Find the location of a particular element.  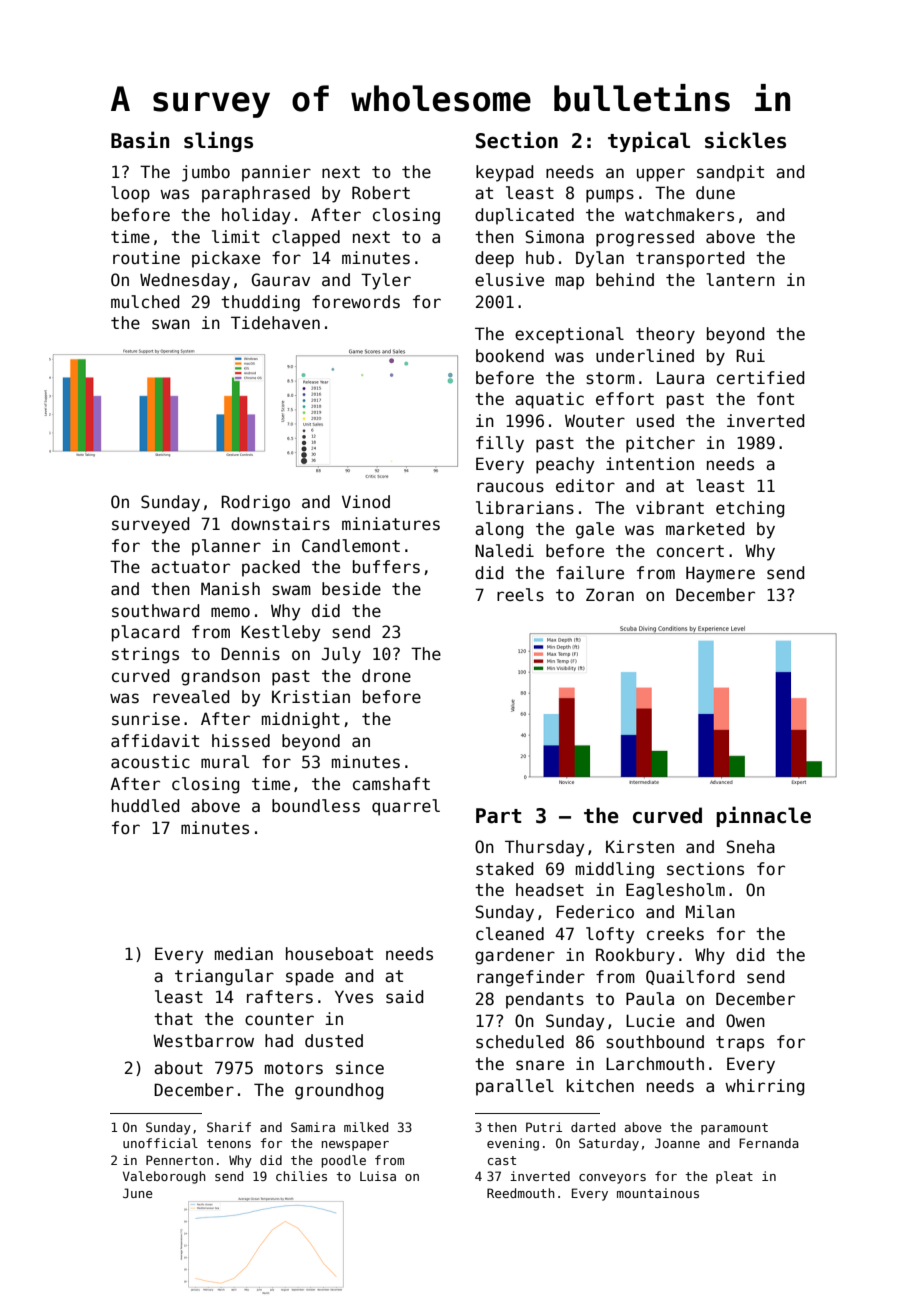

sickles is located at coordinates (745, 140).
